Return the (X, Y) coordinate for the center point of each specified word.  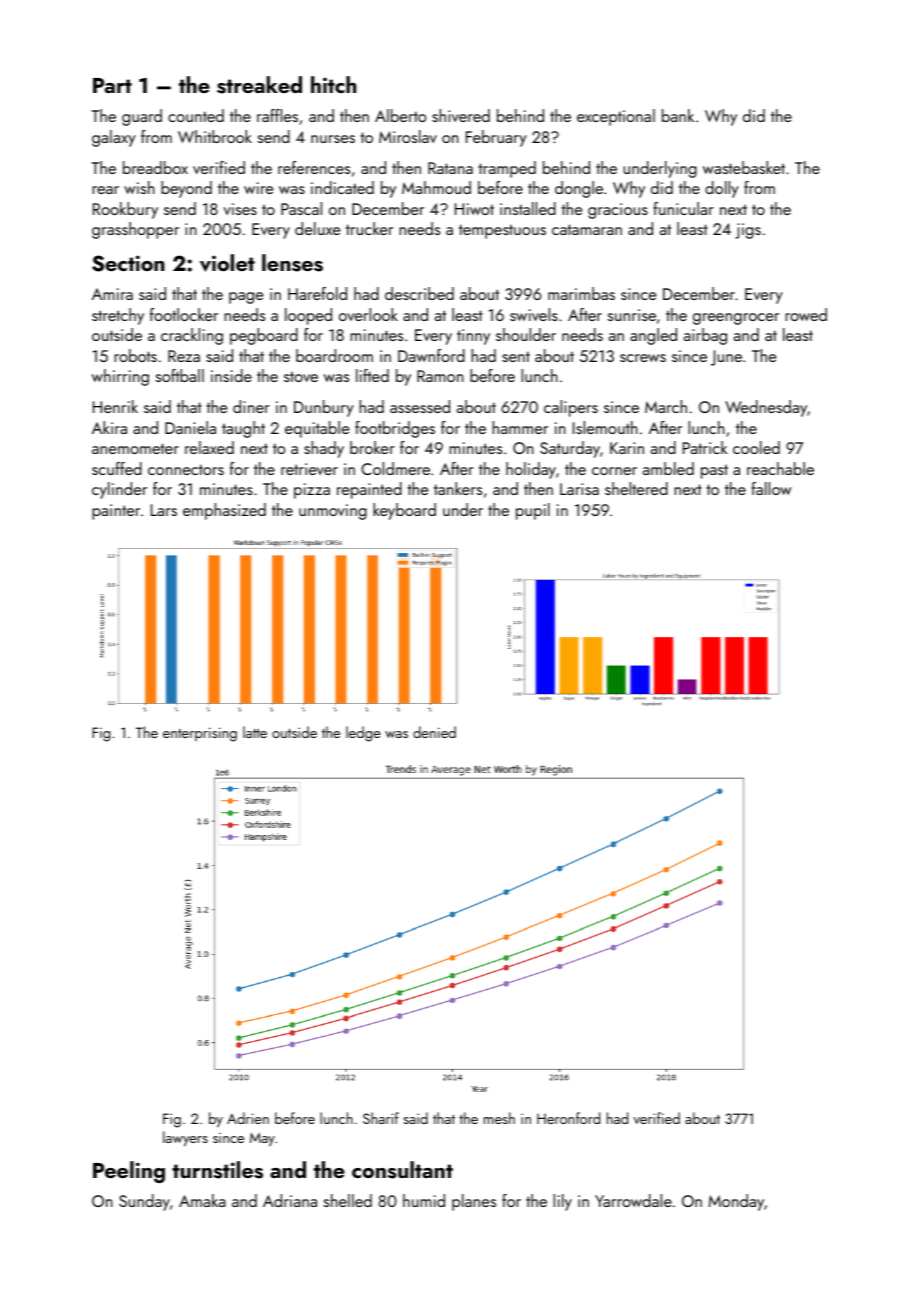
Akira (109, 427)
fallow (771, 488)
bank (678, 115)
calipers (571, 408)
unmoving (333, 512)
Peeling (129, 1172)
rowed (806, 314)
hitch (333, 84)
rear (105, 190)
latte (255, 732)
